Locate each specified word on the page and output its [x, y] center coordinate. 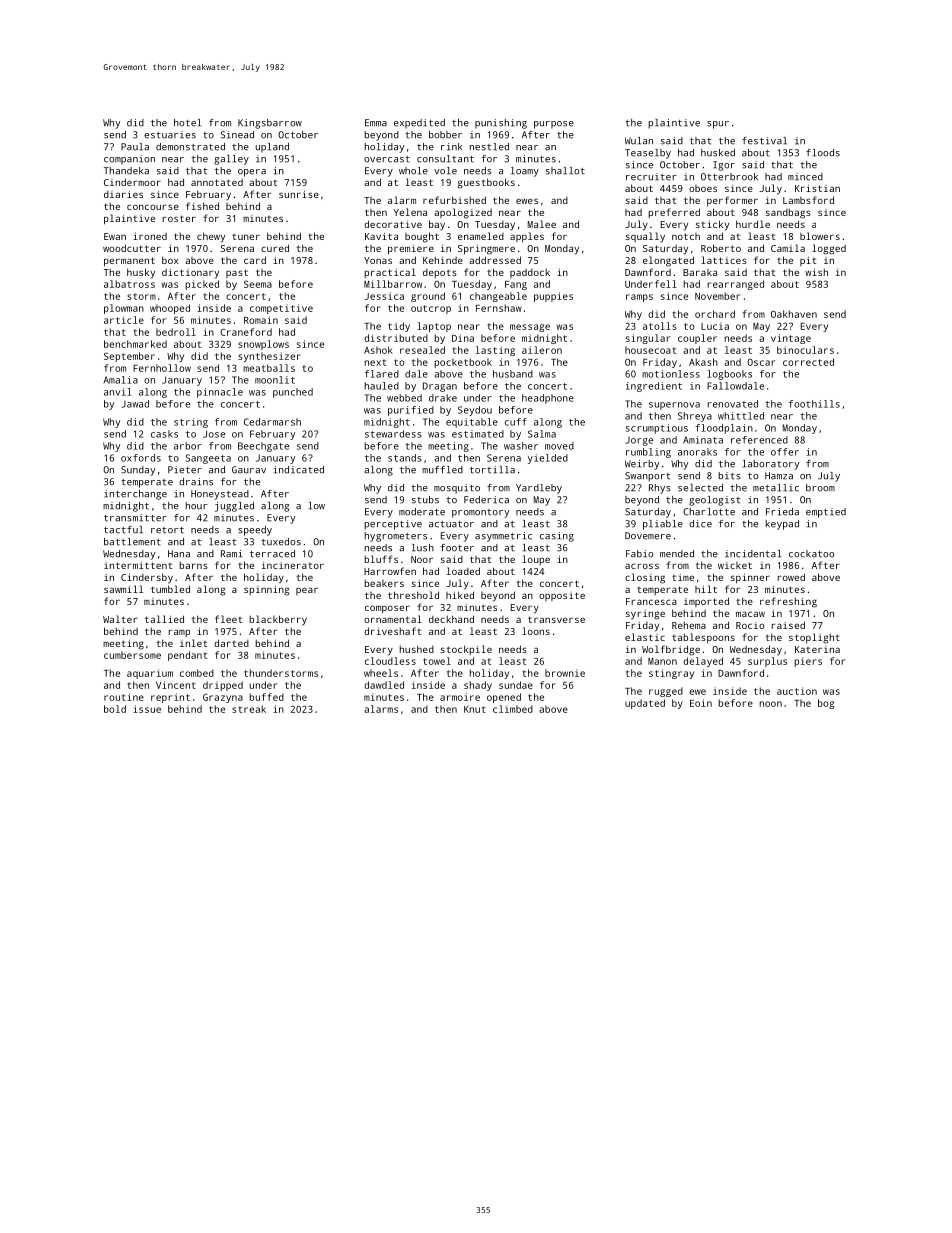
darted [231, 643]
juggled [234, 507]
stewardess [393, 434]
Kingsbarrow [270, 124]
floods [823, 153]
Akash [703, 362]
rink [451, 147]
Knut [475, 709]
